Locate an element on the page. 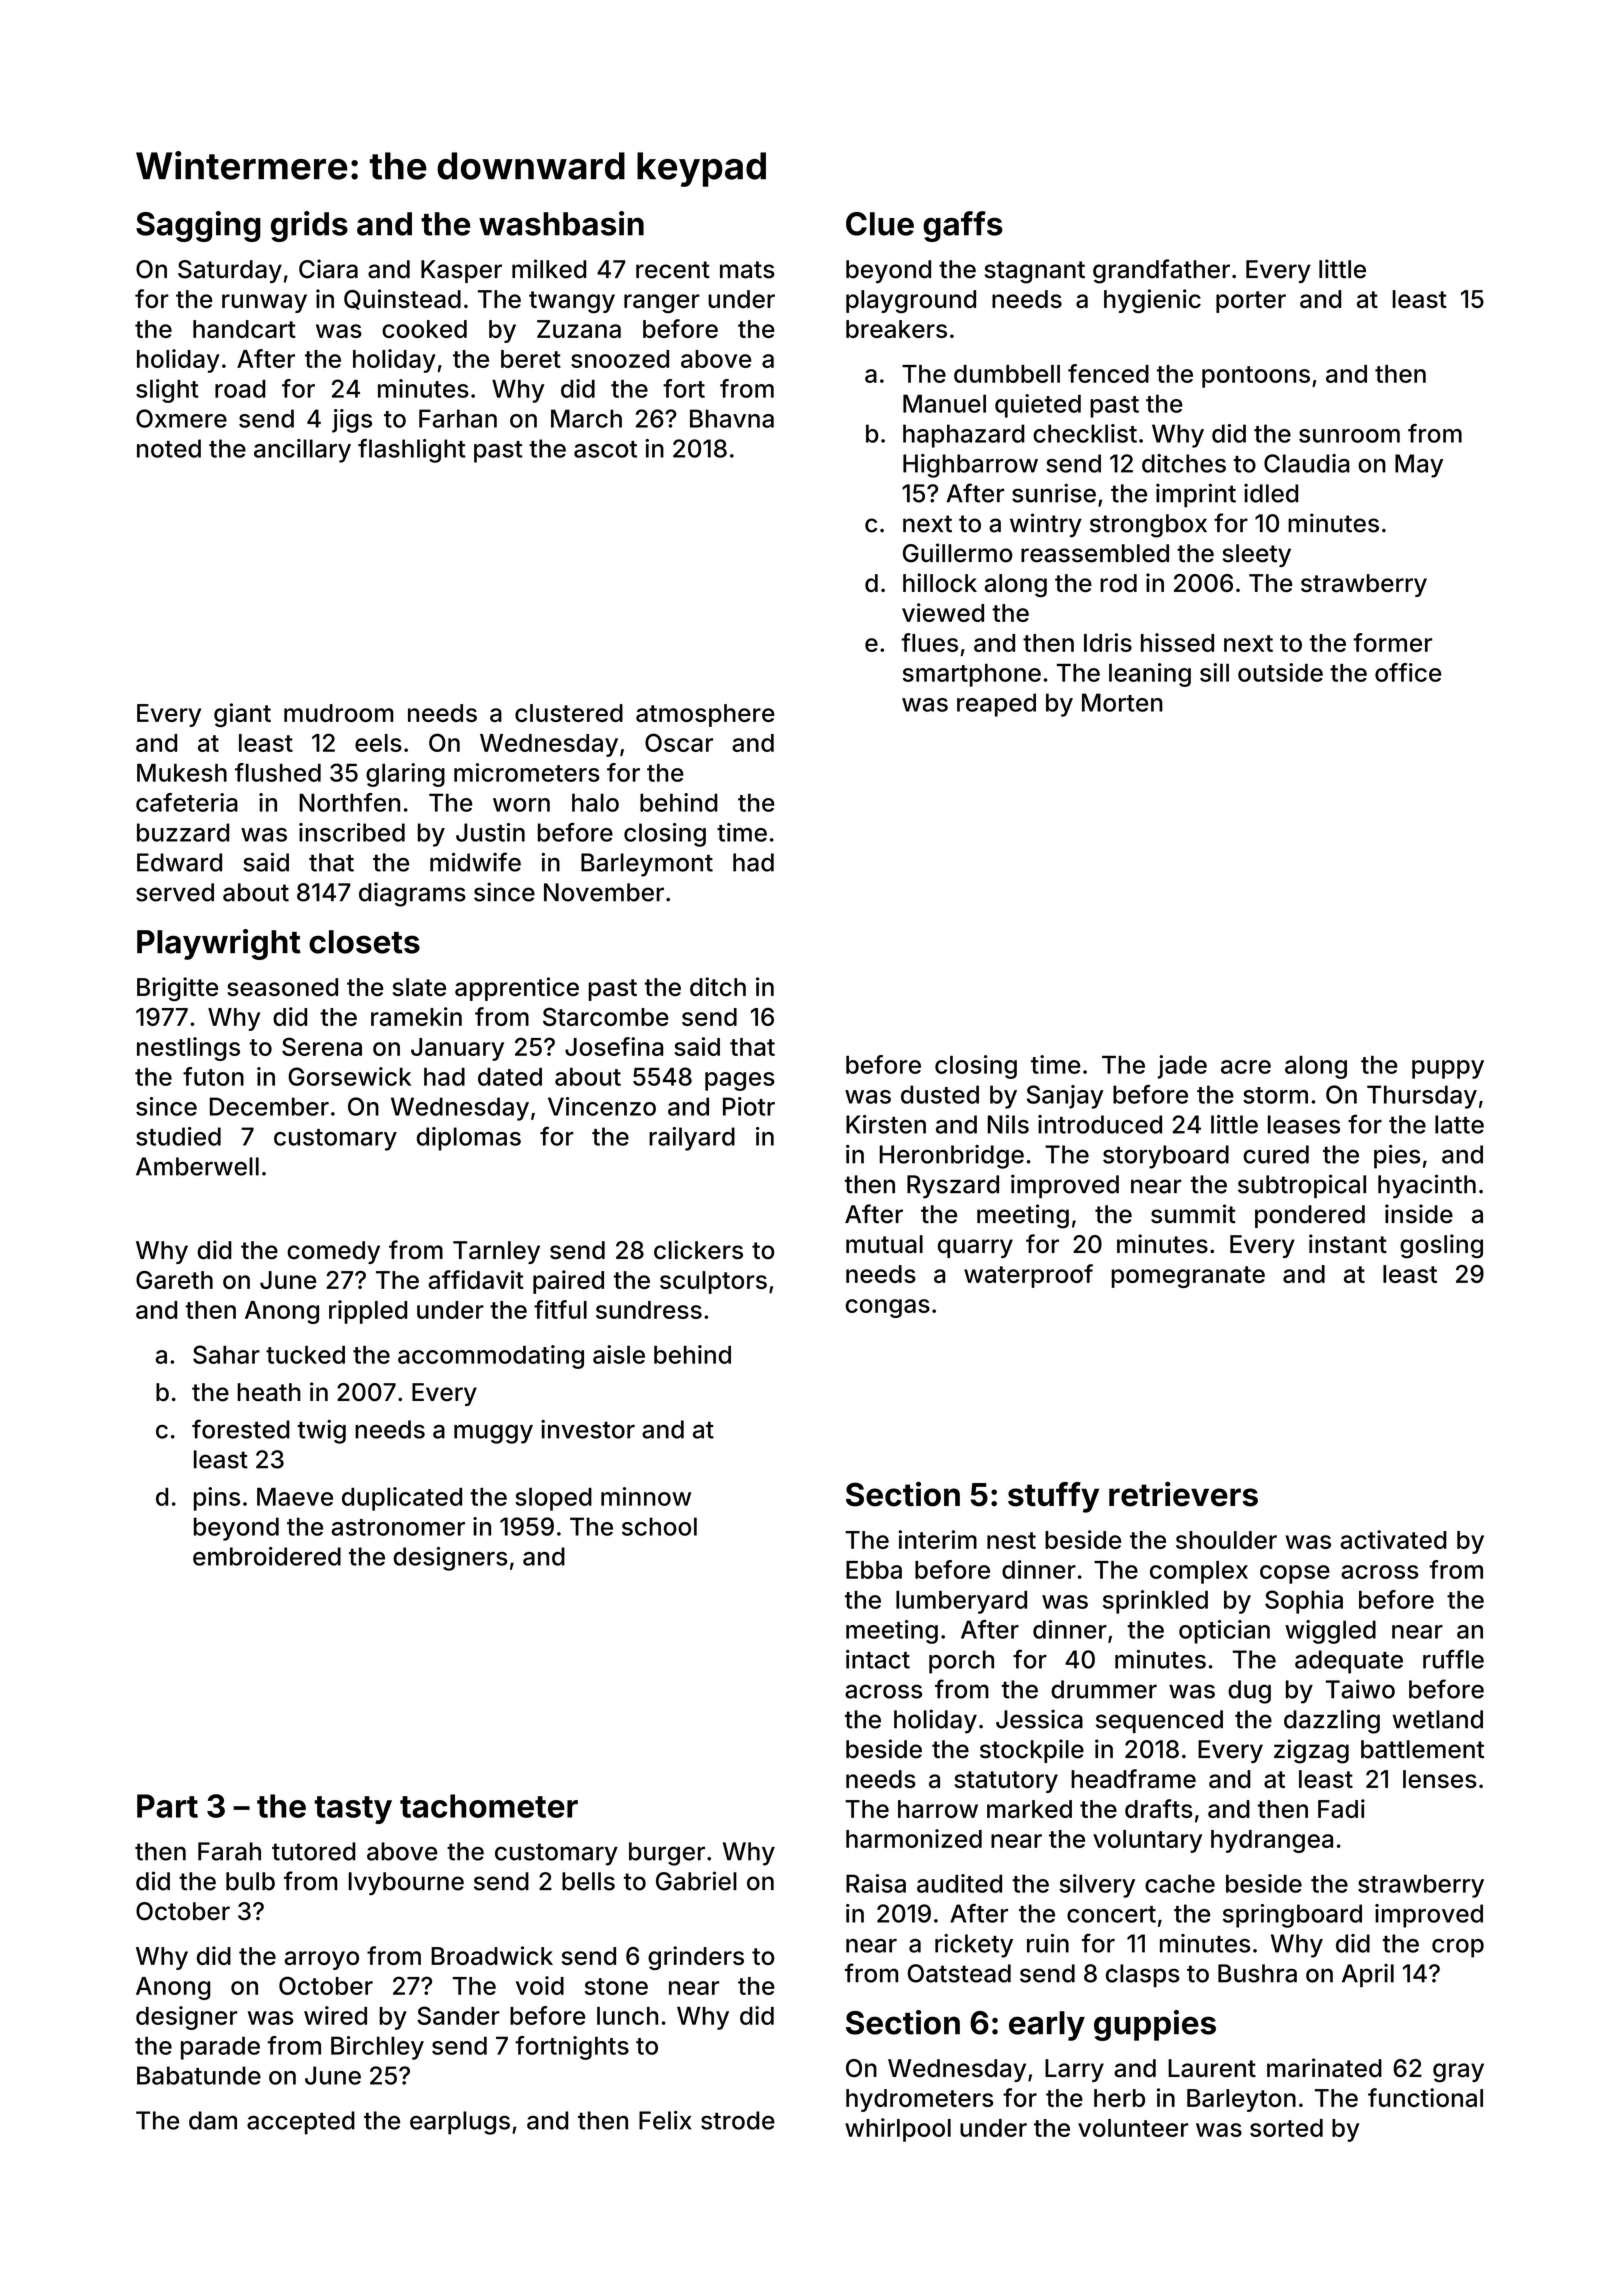  paired is located at coordinates (568, 1282).
